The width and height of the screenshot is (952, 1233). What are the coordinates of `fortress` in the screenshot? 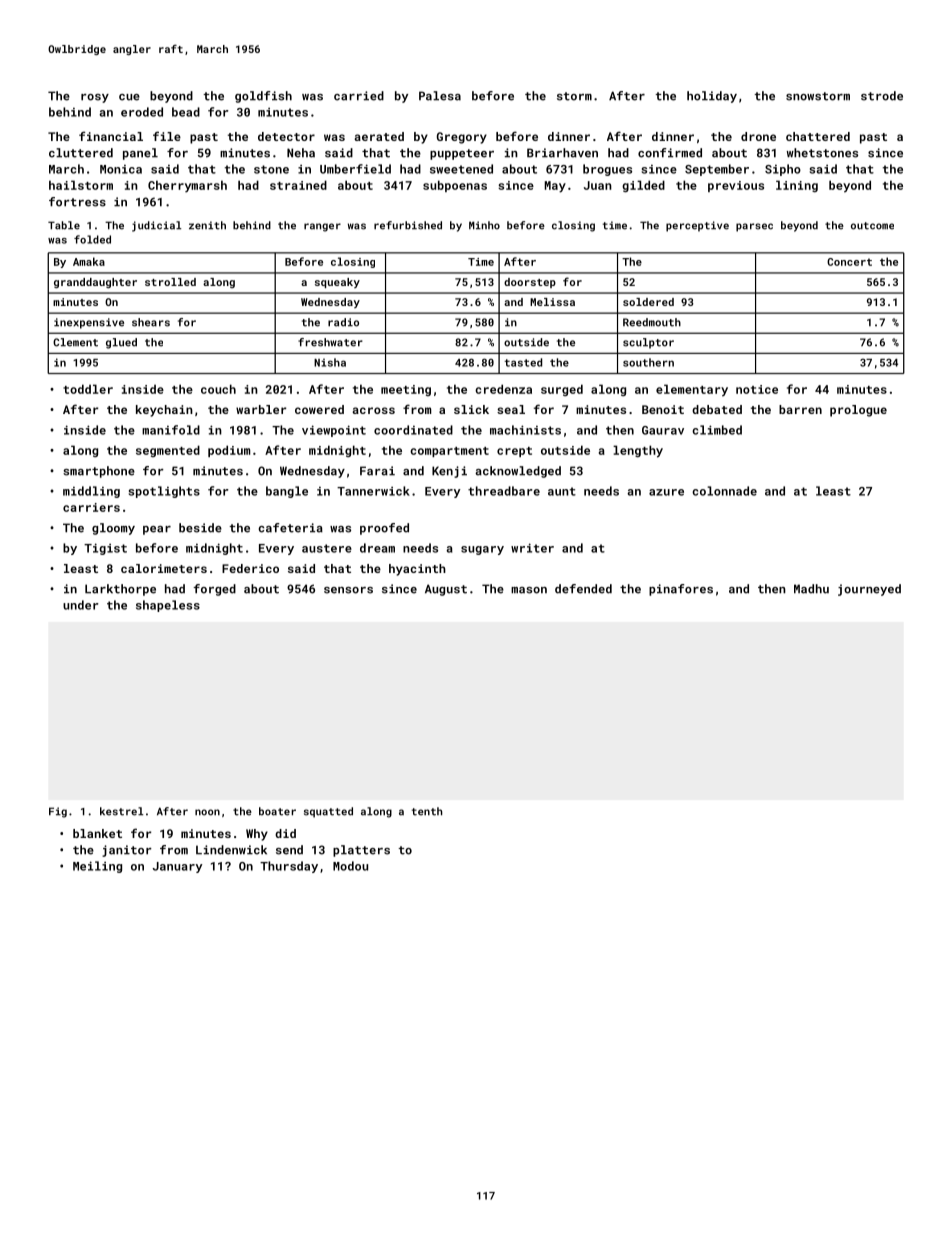 It's located at (77, 202).
